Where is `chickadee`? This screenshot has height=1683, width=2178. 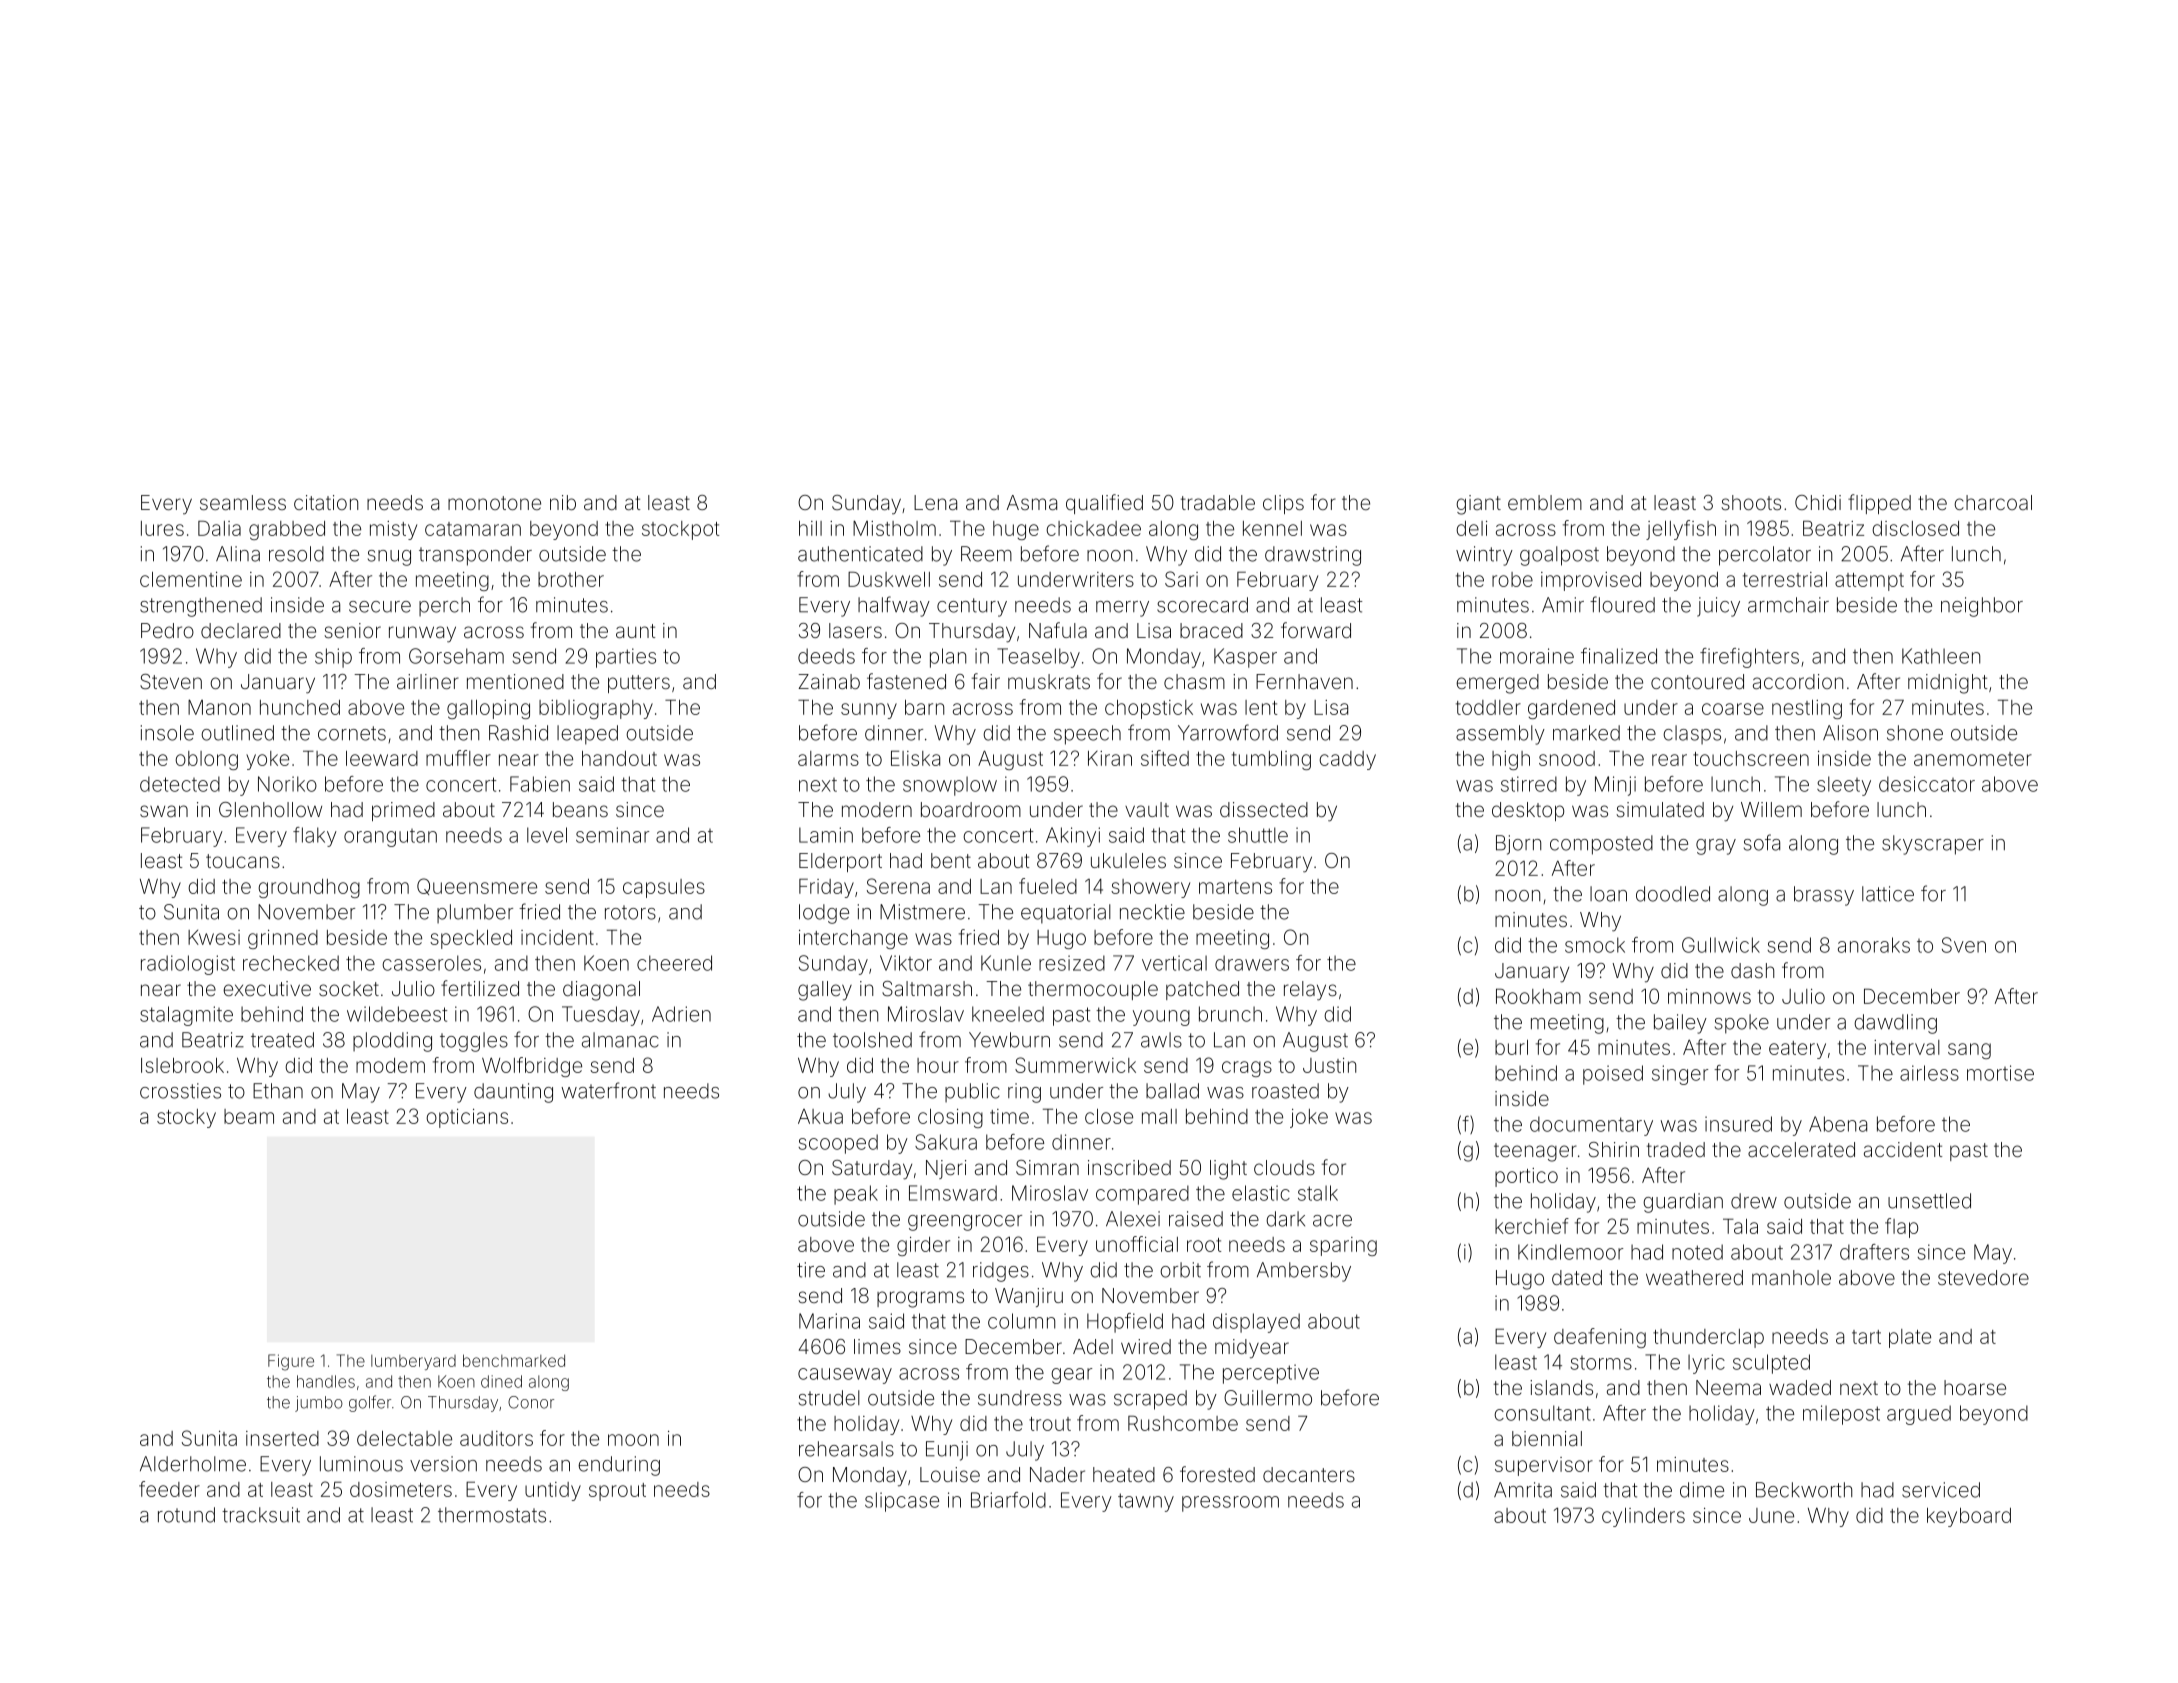 chickadee is located at coordinates (1093, 528).
